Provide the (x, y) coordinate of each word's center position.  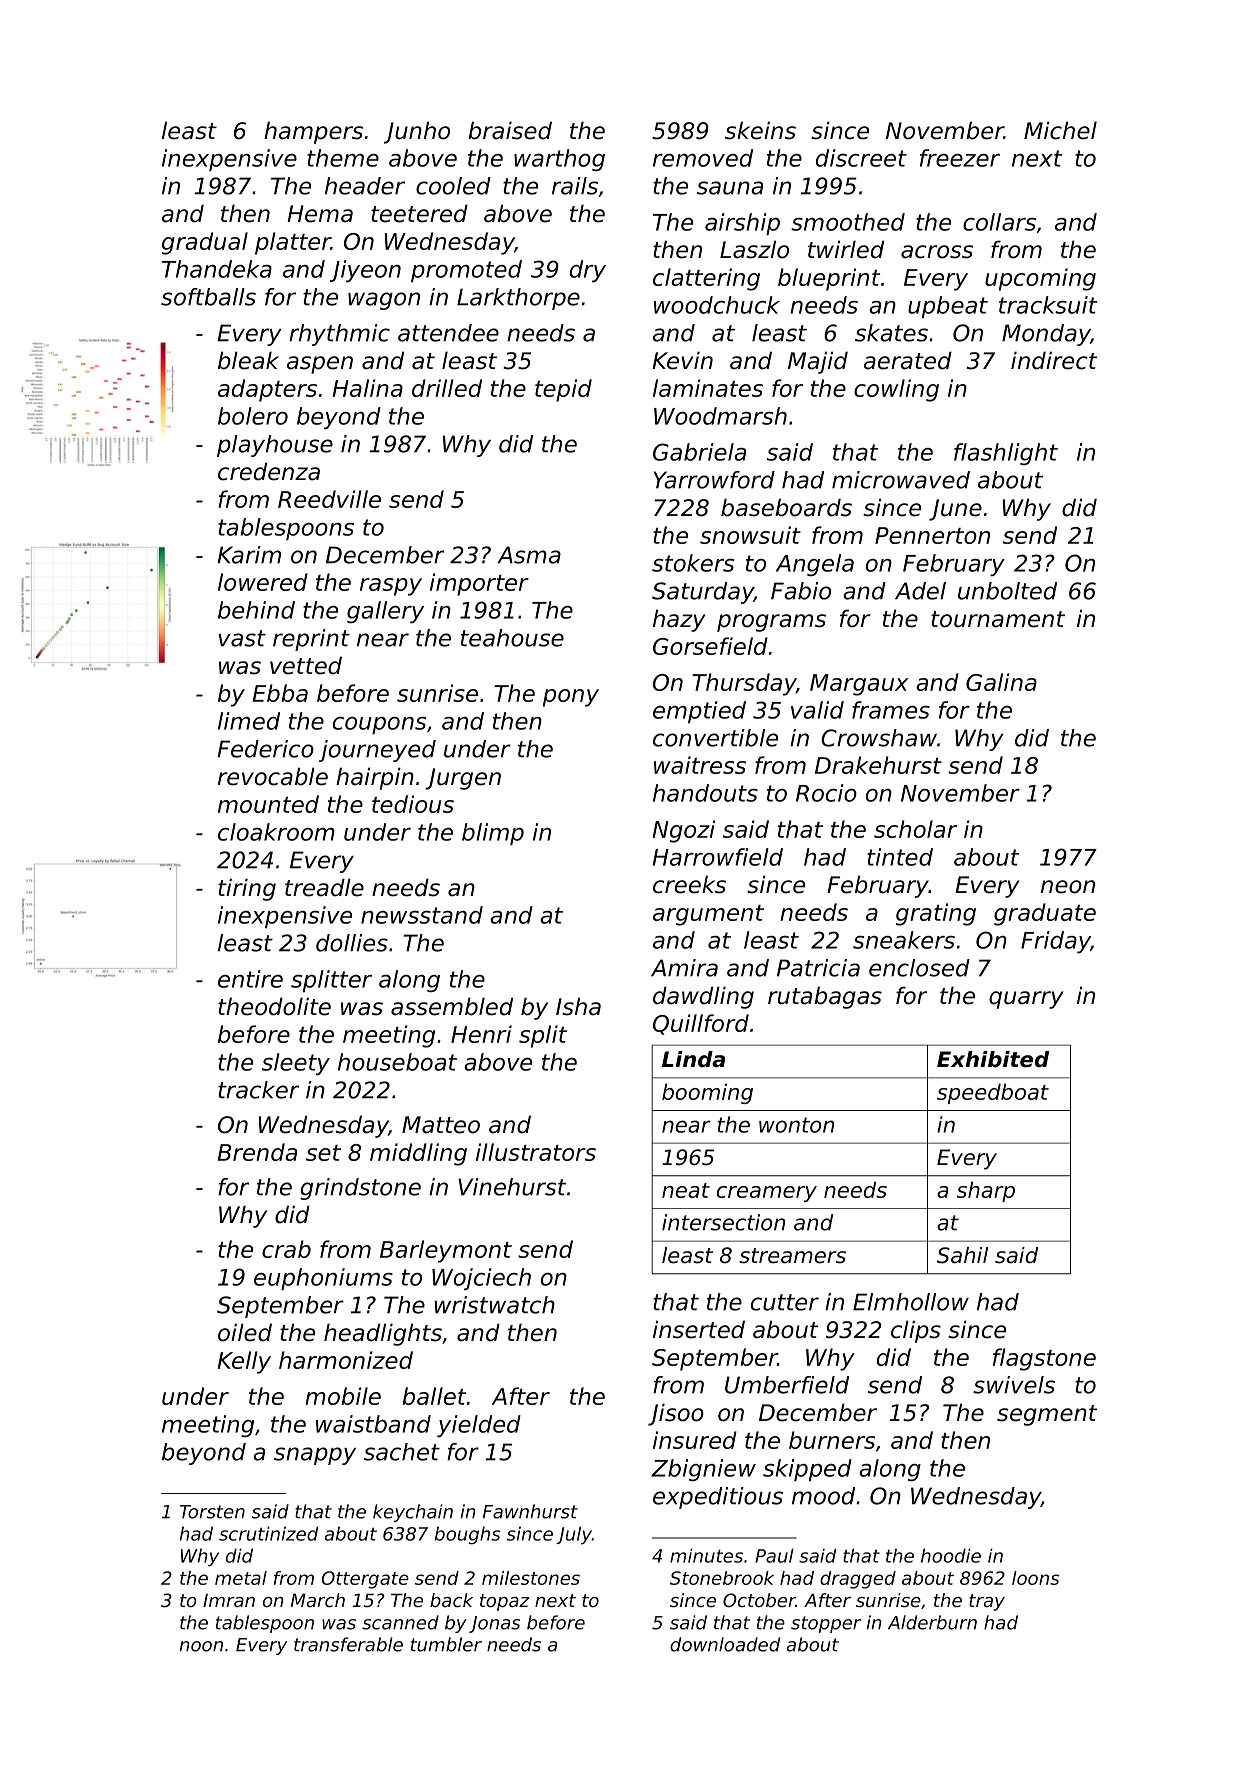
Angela (815, 565)
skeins (760, 130)
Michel (1060, 130)
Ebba (280, 693)
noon (201, 1646)
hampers (313, 132)
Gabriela (699, 452)
